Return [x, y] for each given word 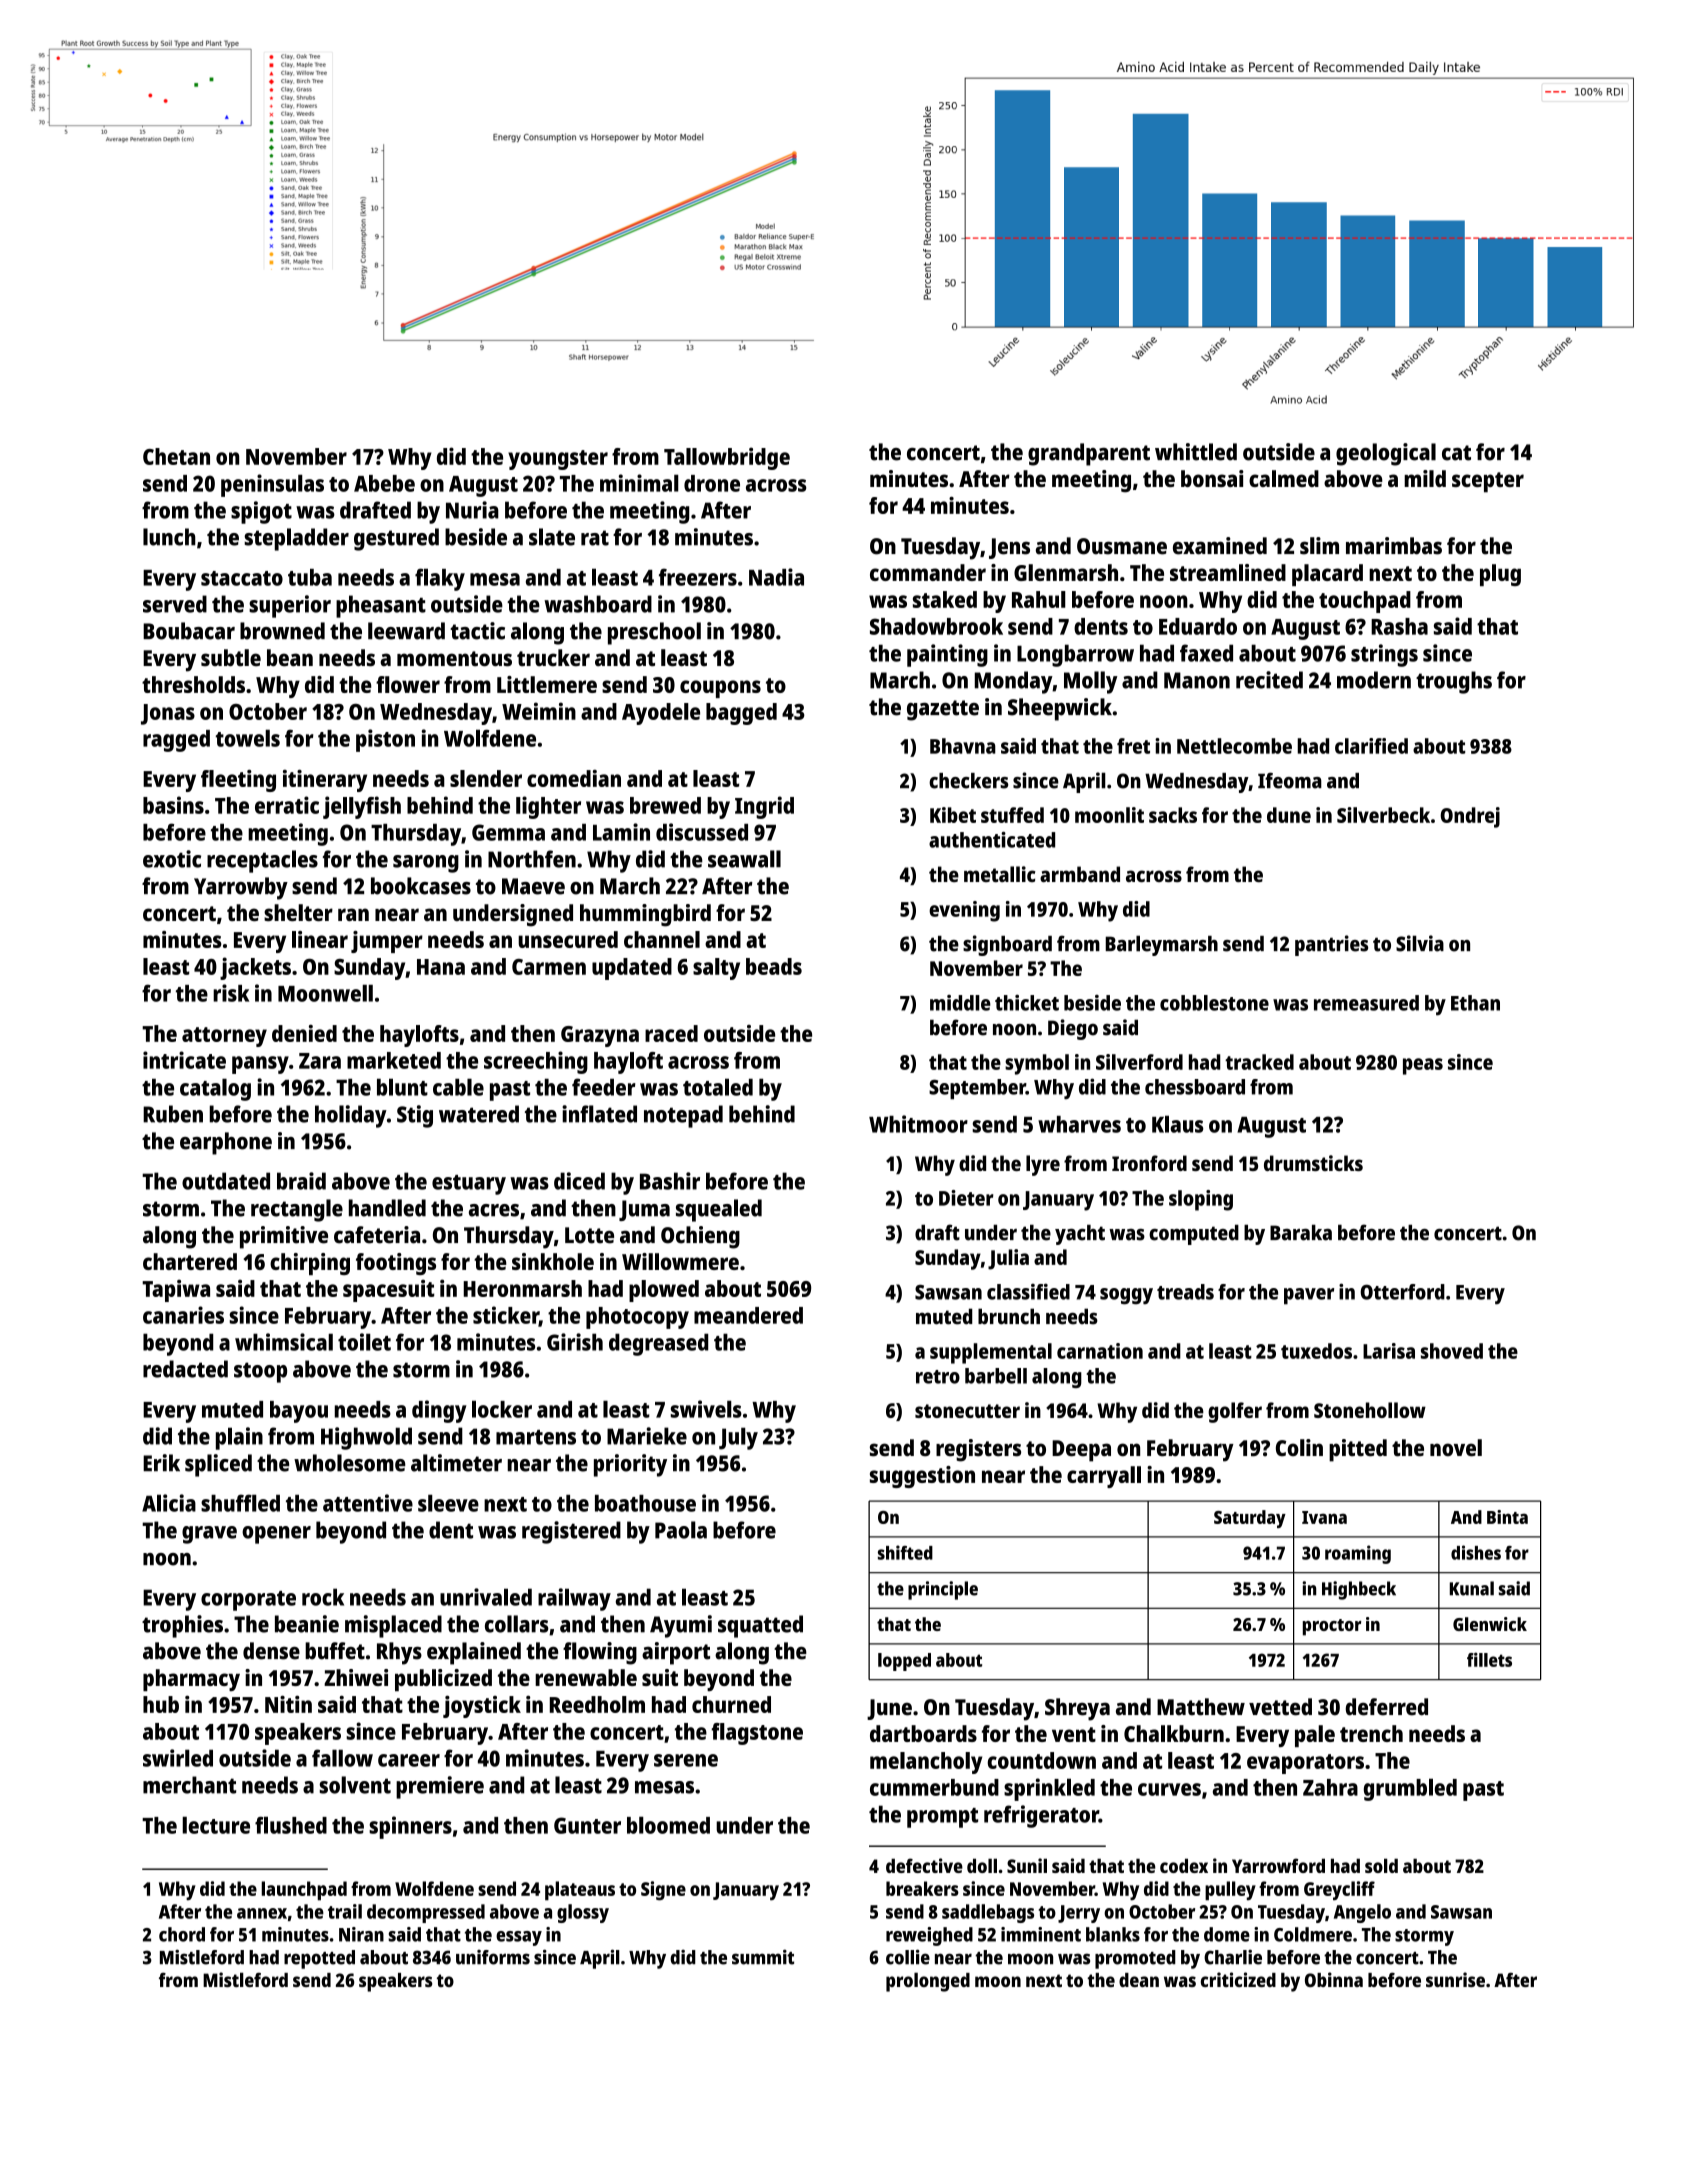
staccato [242, 578]
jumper [387, 942]
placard [1327, 575]
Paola [681, 1530]
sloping [1201, 1200]
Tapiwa [176, 1290]
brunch [1009, 1316]
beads [774, 966]
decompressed [426, 1913]
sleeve [448, 1503]
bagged [741, 714]
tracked [1259, 1062]
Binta [1507, 1517]
